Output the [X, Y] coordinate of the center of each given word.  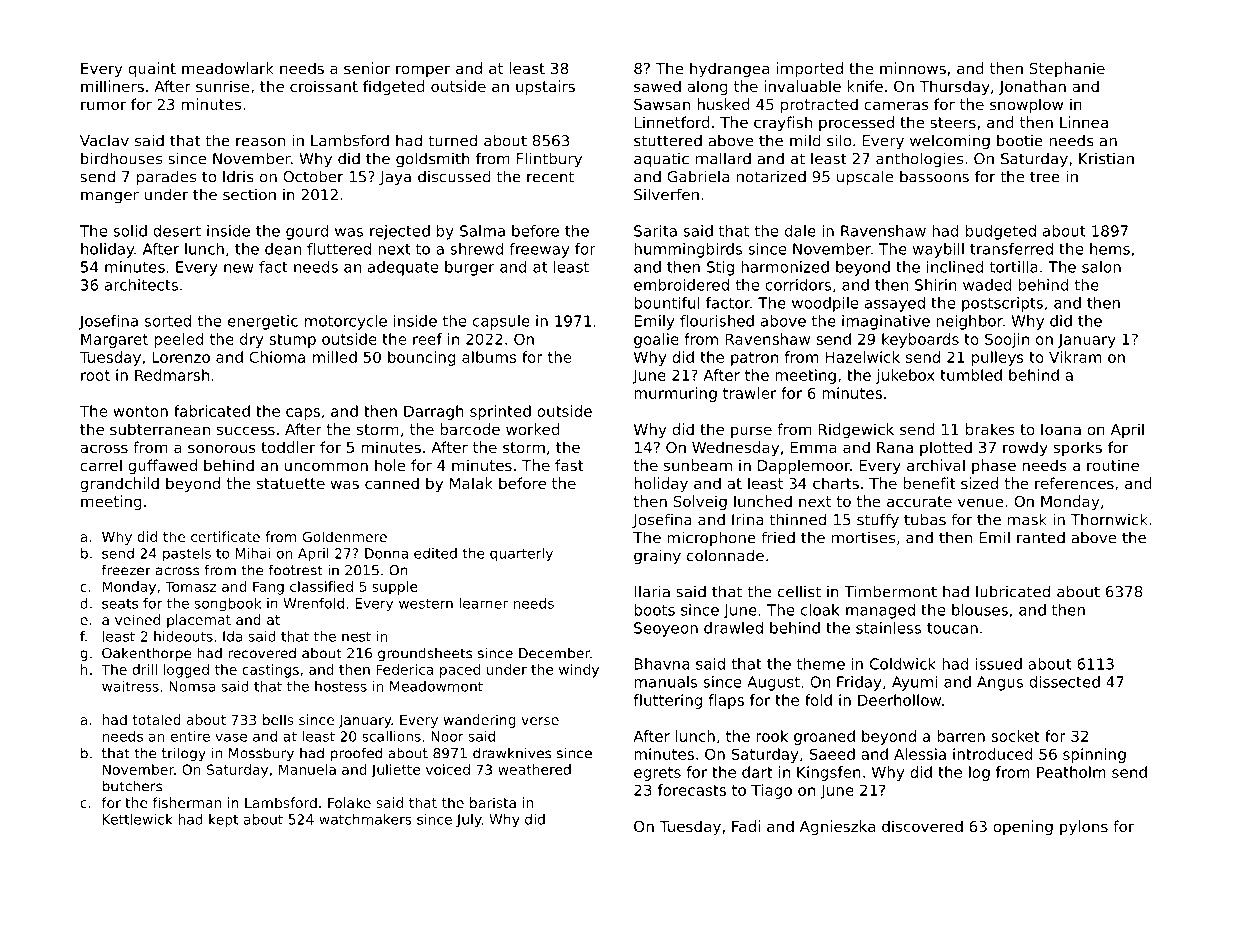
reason [260, 142]
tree [1045, 177]
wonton [140, 411]
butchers [132, 786]
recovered [262, 653]
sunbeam [698, 465]
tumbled [971, 375]
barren [961, 736]
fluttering [668, 701]
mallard [723, 158]
